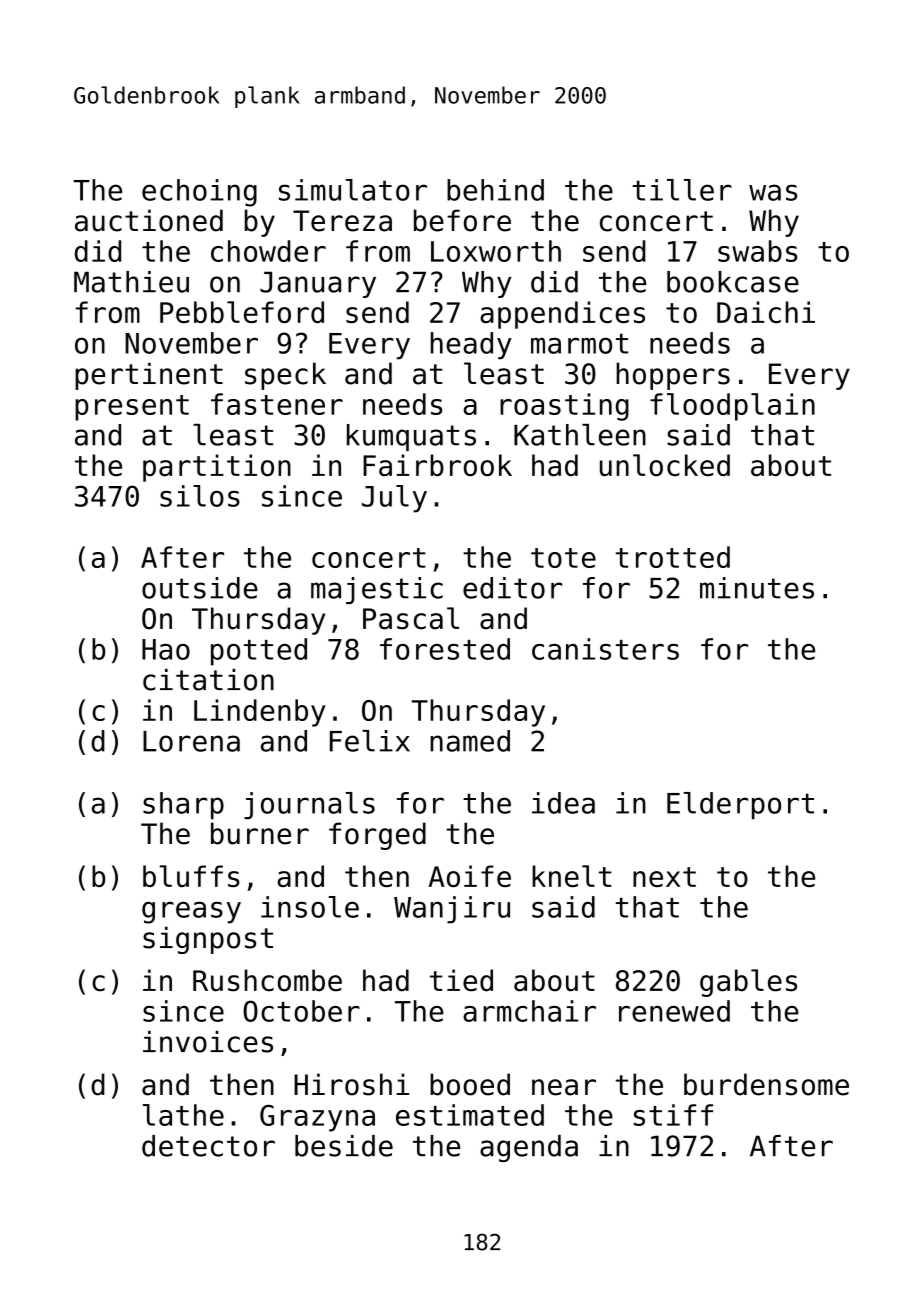  Describe the element at coordinates (200, 588) in the document. I see `outside` at that location.
